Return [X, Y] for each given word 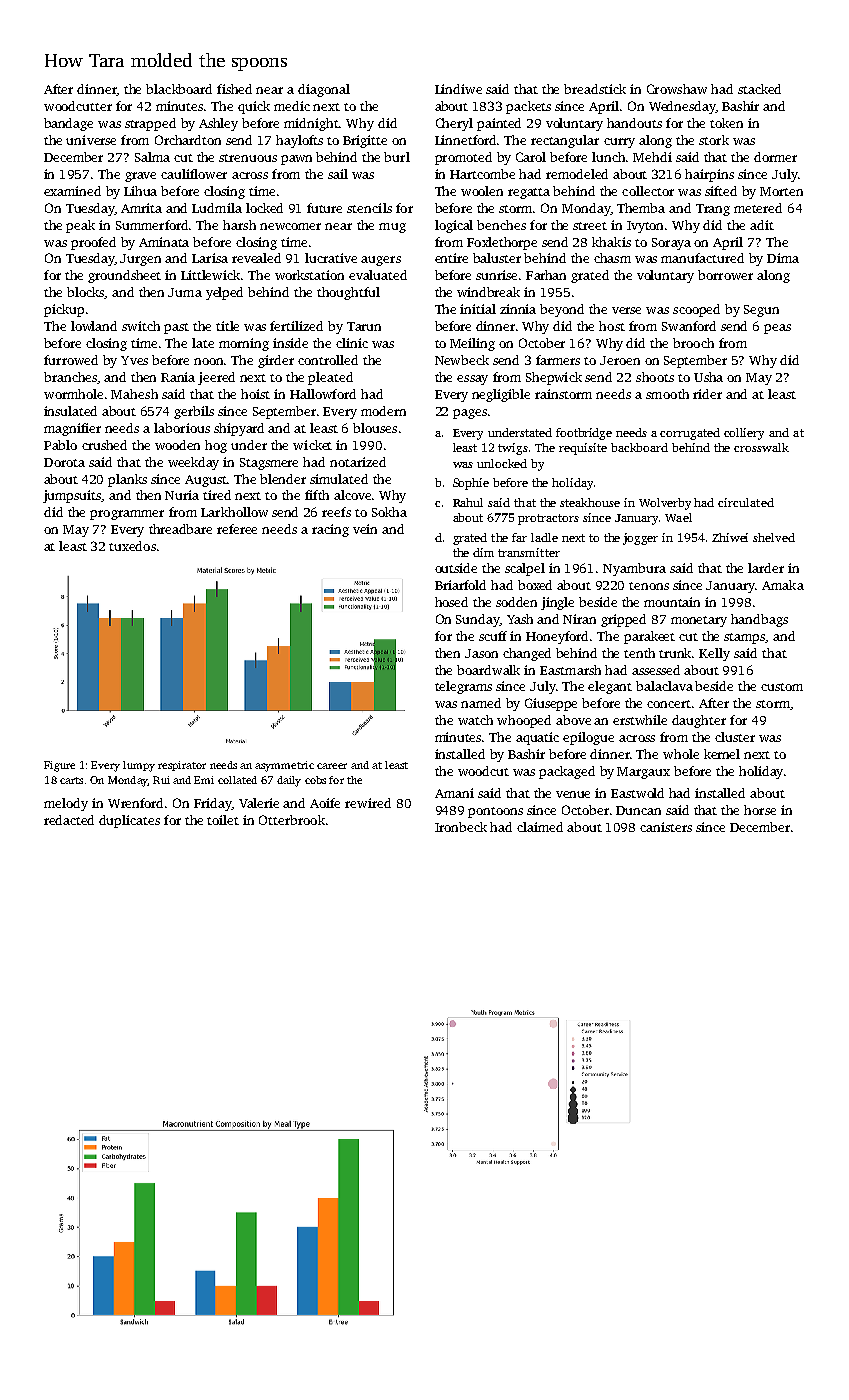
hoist [255, 394]
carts [71, 780]
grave [140, 177]
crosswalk [761, 447]
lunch [608, 157]
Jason [481, 653]
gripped [623, 620]
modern [383, 411]
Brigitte [365, 141]
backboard [639, 447]
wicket [312, 445]
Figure [59, 766]
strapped [150, 124]
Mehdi [652, 157]
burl [397, 157]
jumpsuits [72, 496]
